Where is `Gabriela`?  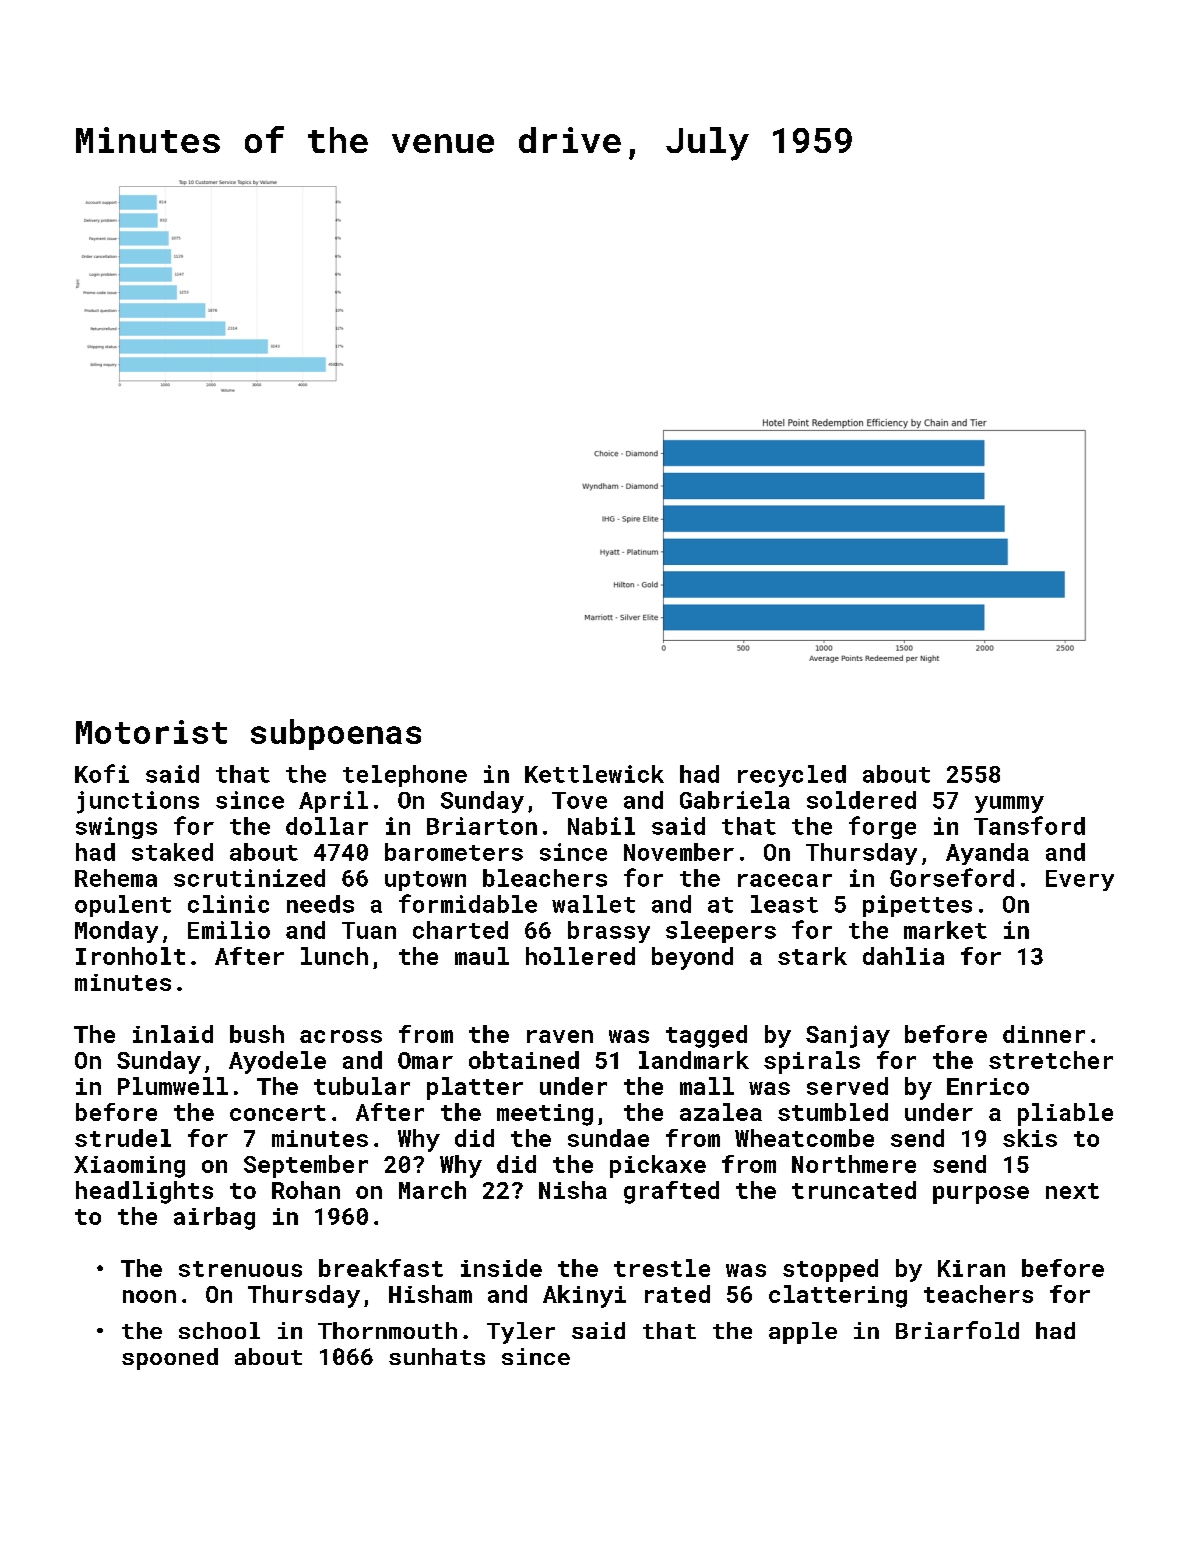
Gabriela is located at coordinates (735, 800).
